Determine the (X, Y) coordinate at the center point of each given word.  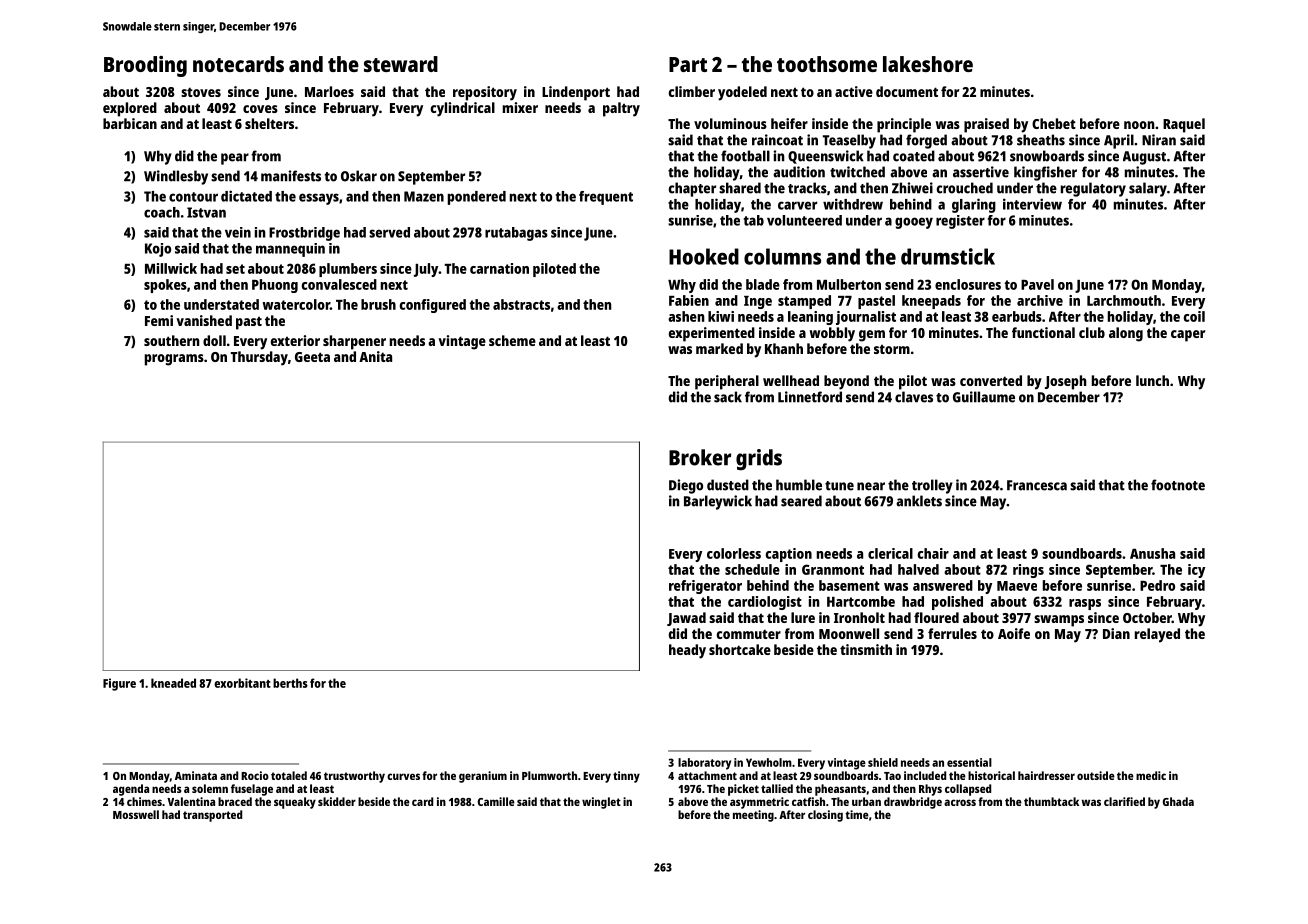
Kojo (158, 250)
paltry (621, 109)
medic (1151, 775)
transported (212, 816)
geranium (483, 777)
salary (1148, 189)
